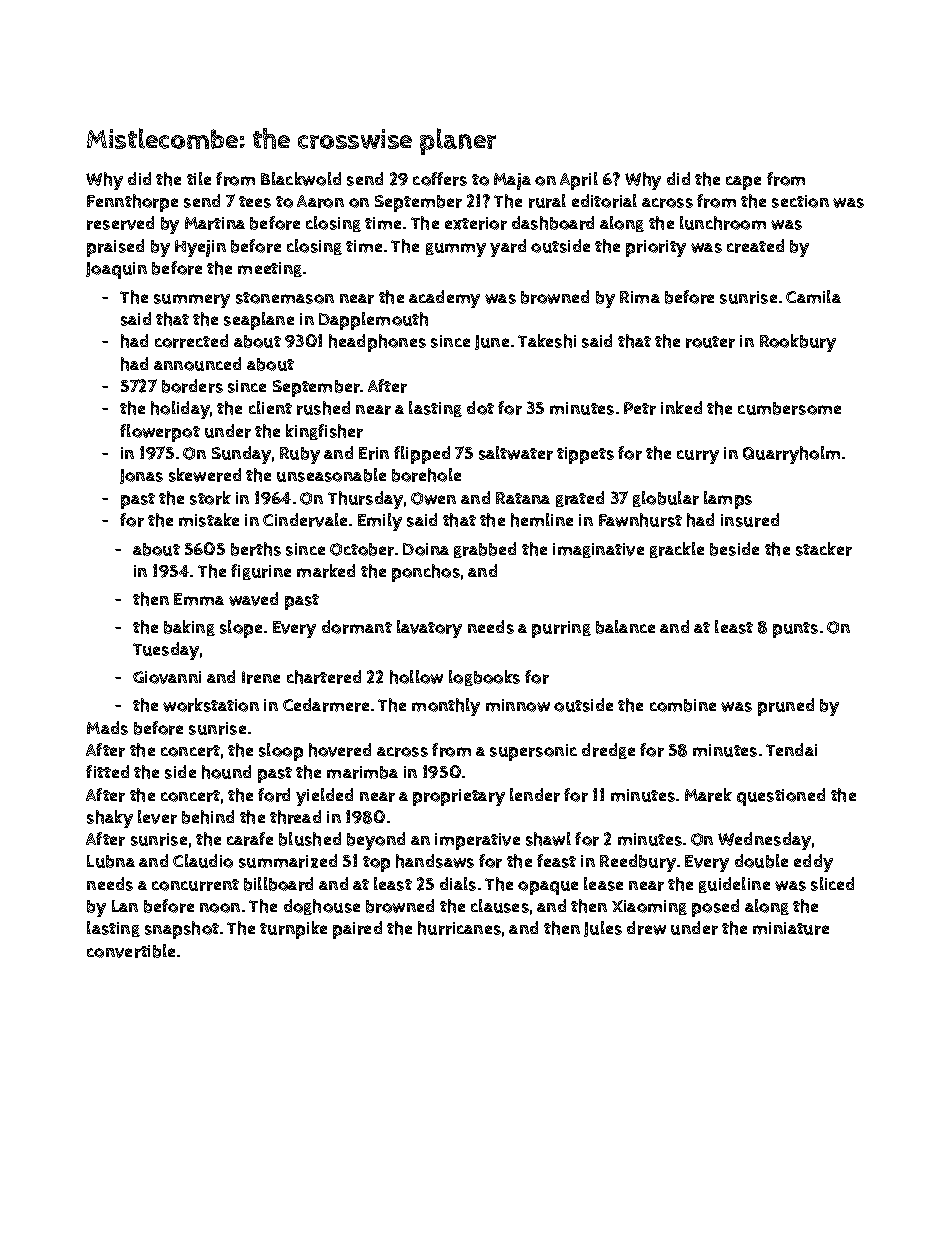  I want to click on berths, so click(256, 549).
